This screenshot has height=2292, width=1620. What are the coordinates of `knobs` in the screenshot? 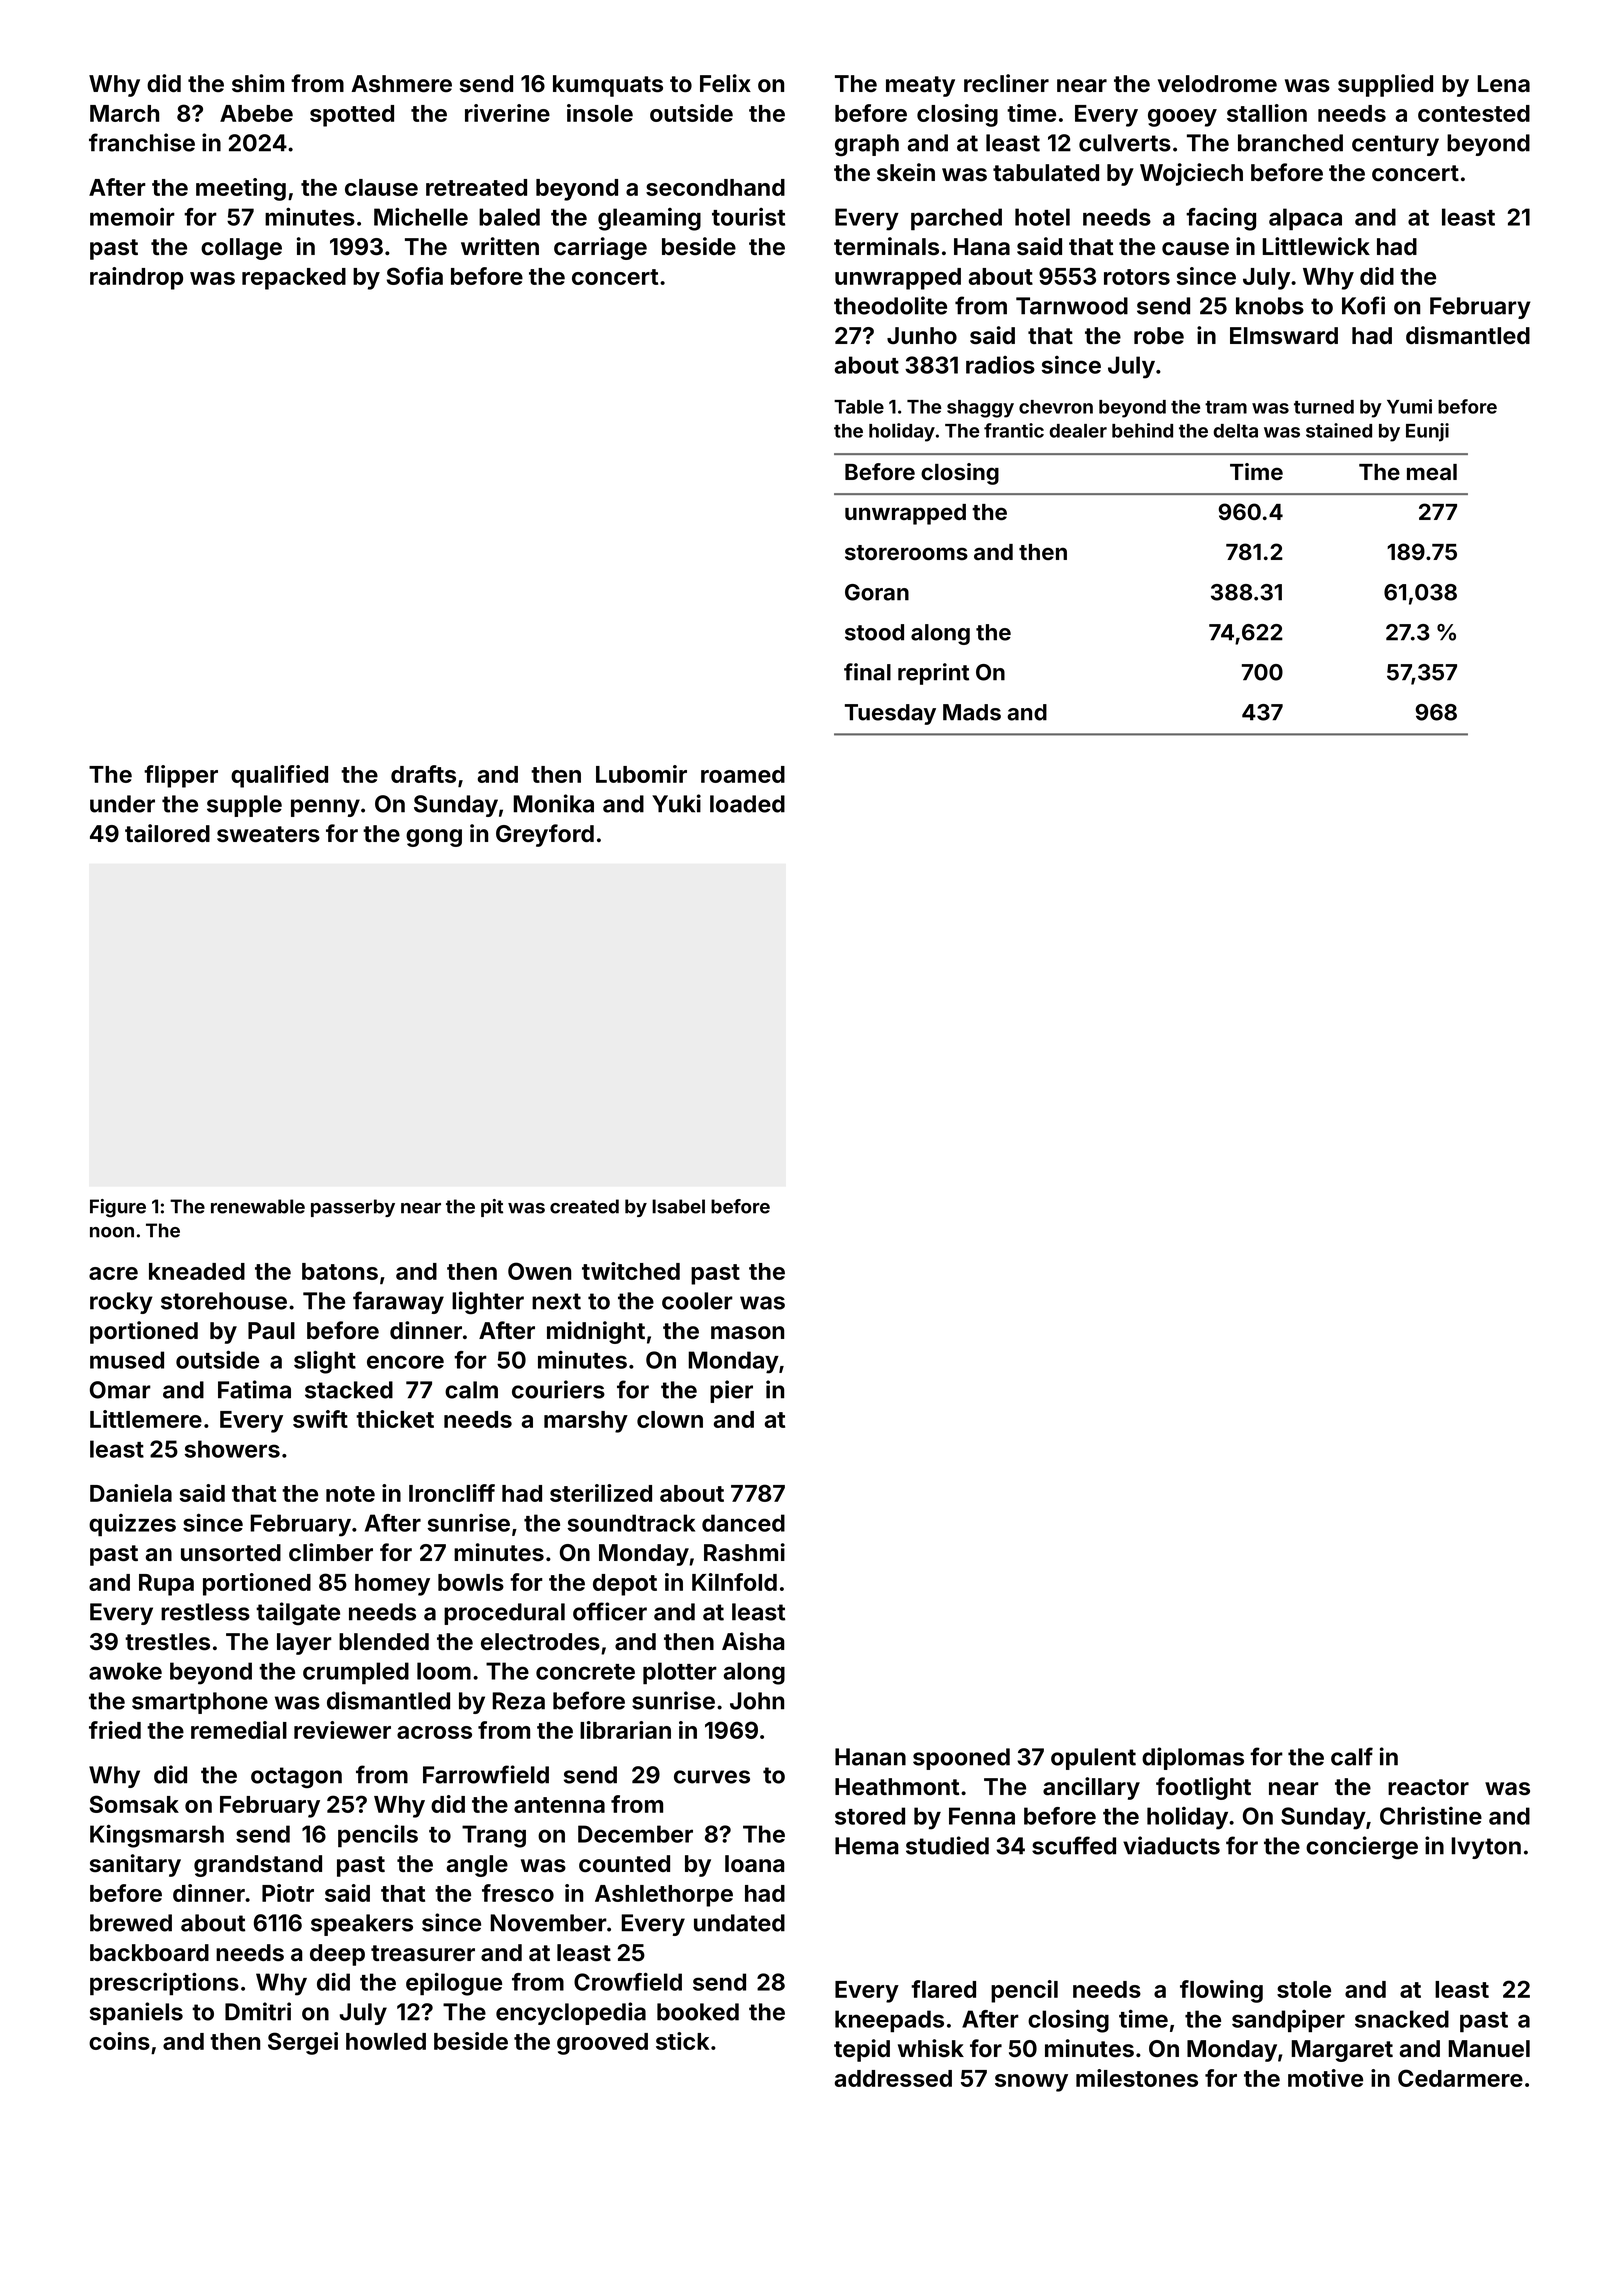 It's located at (1270, 306).
